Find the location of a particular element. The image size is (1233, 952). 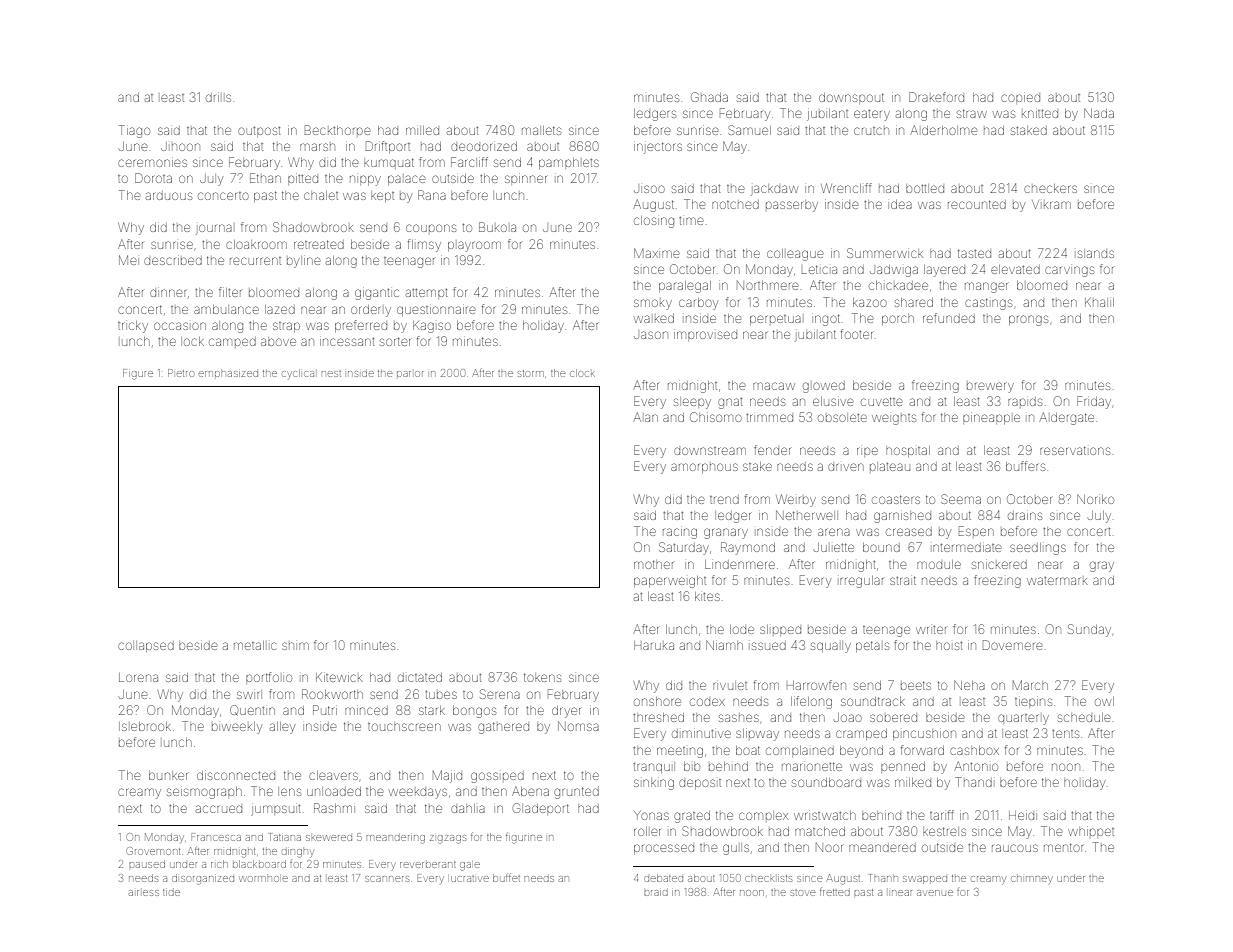

tokens is located at coordinates (542, 677).
